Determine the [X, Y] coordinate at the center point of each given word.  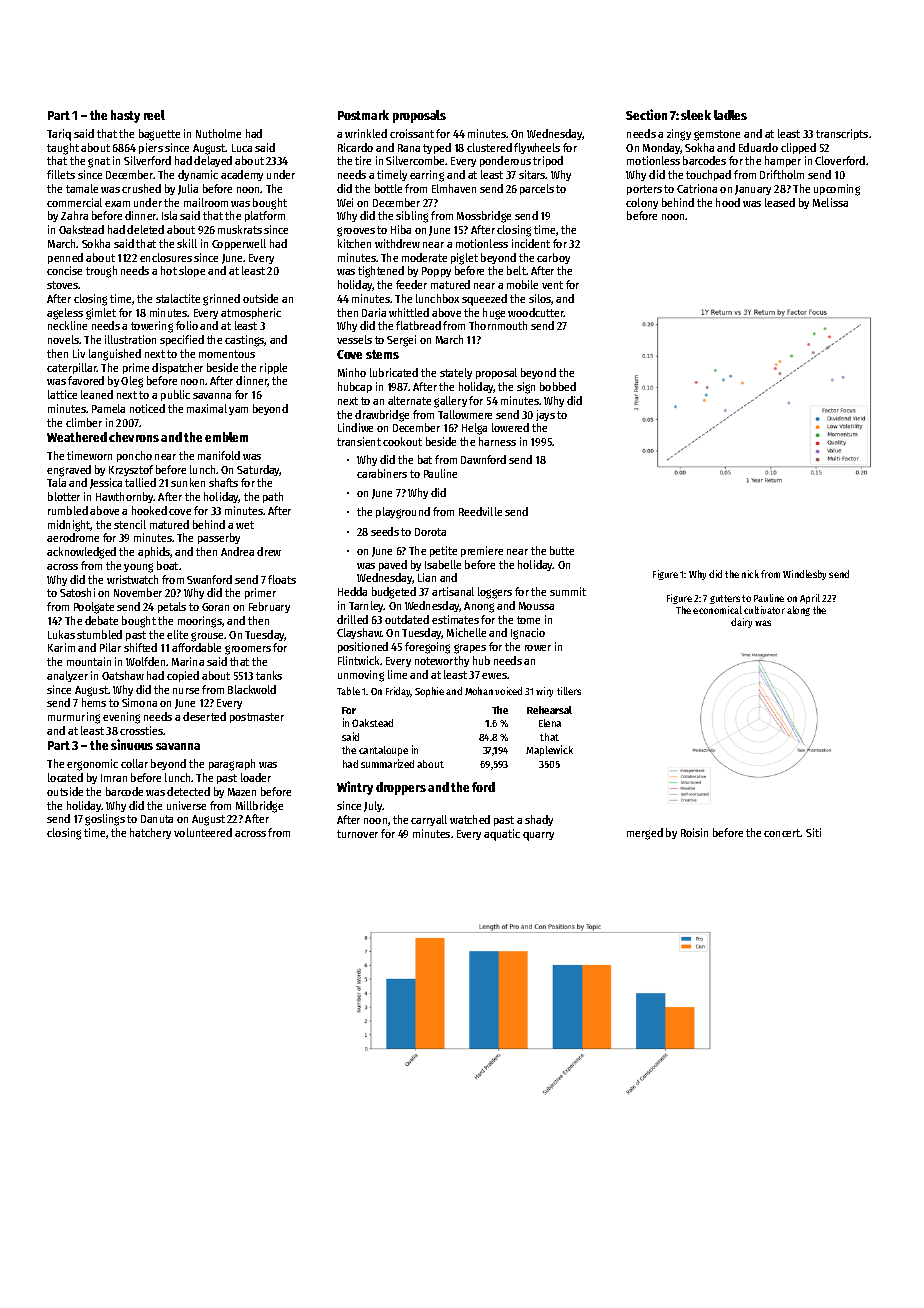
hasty [125, 116]
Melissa [830, 202]
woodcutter [536, 312]
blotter [64, 496]
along [798, 611]
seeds [385, 531]
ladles [730, 115]
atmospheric [251, 313]
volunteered [203, 832]
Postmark [363, 115]
